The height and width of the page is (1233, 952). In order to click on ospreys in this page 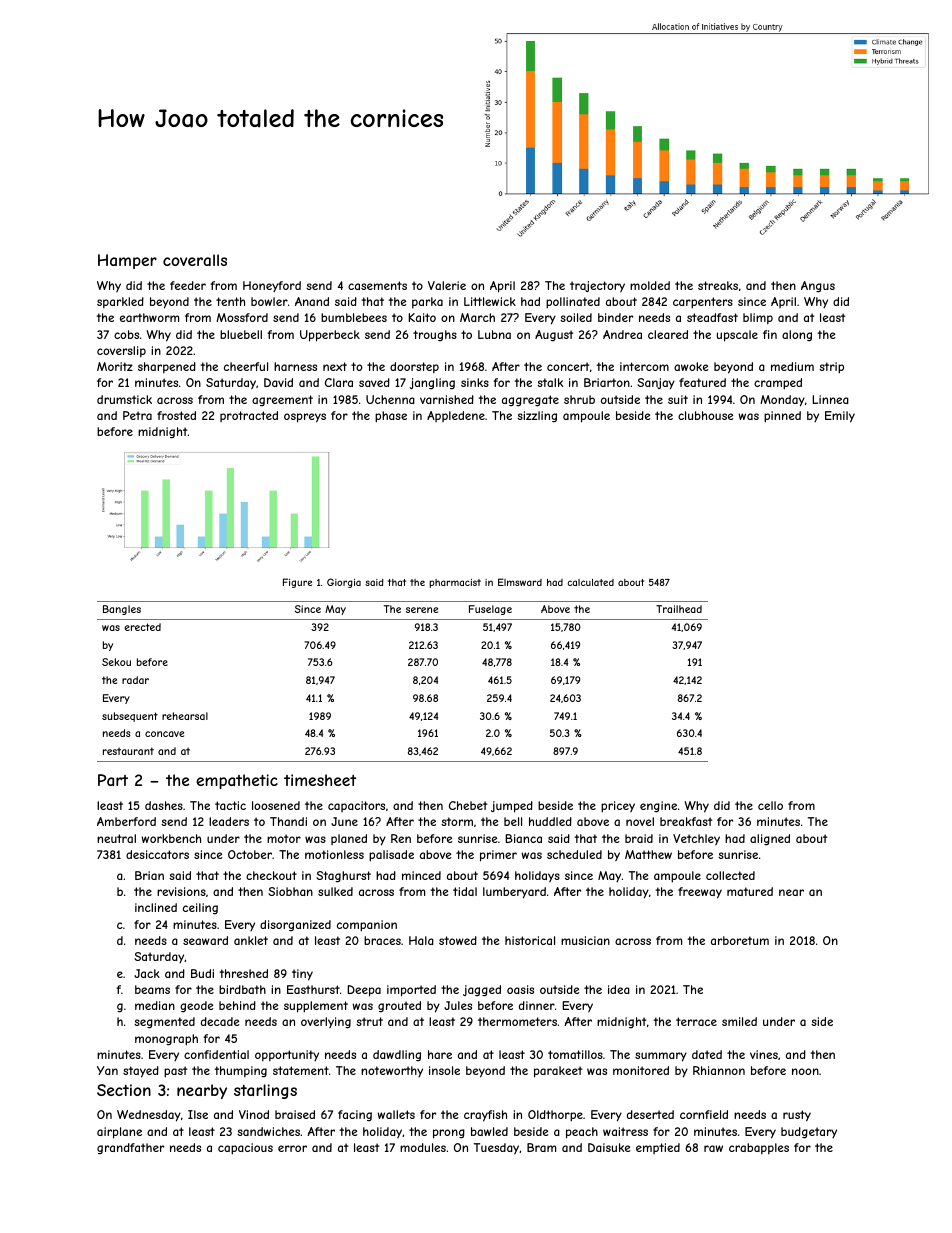, I will do `click(305, 418)`.
